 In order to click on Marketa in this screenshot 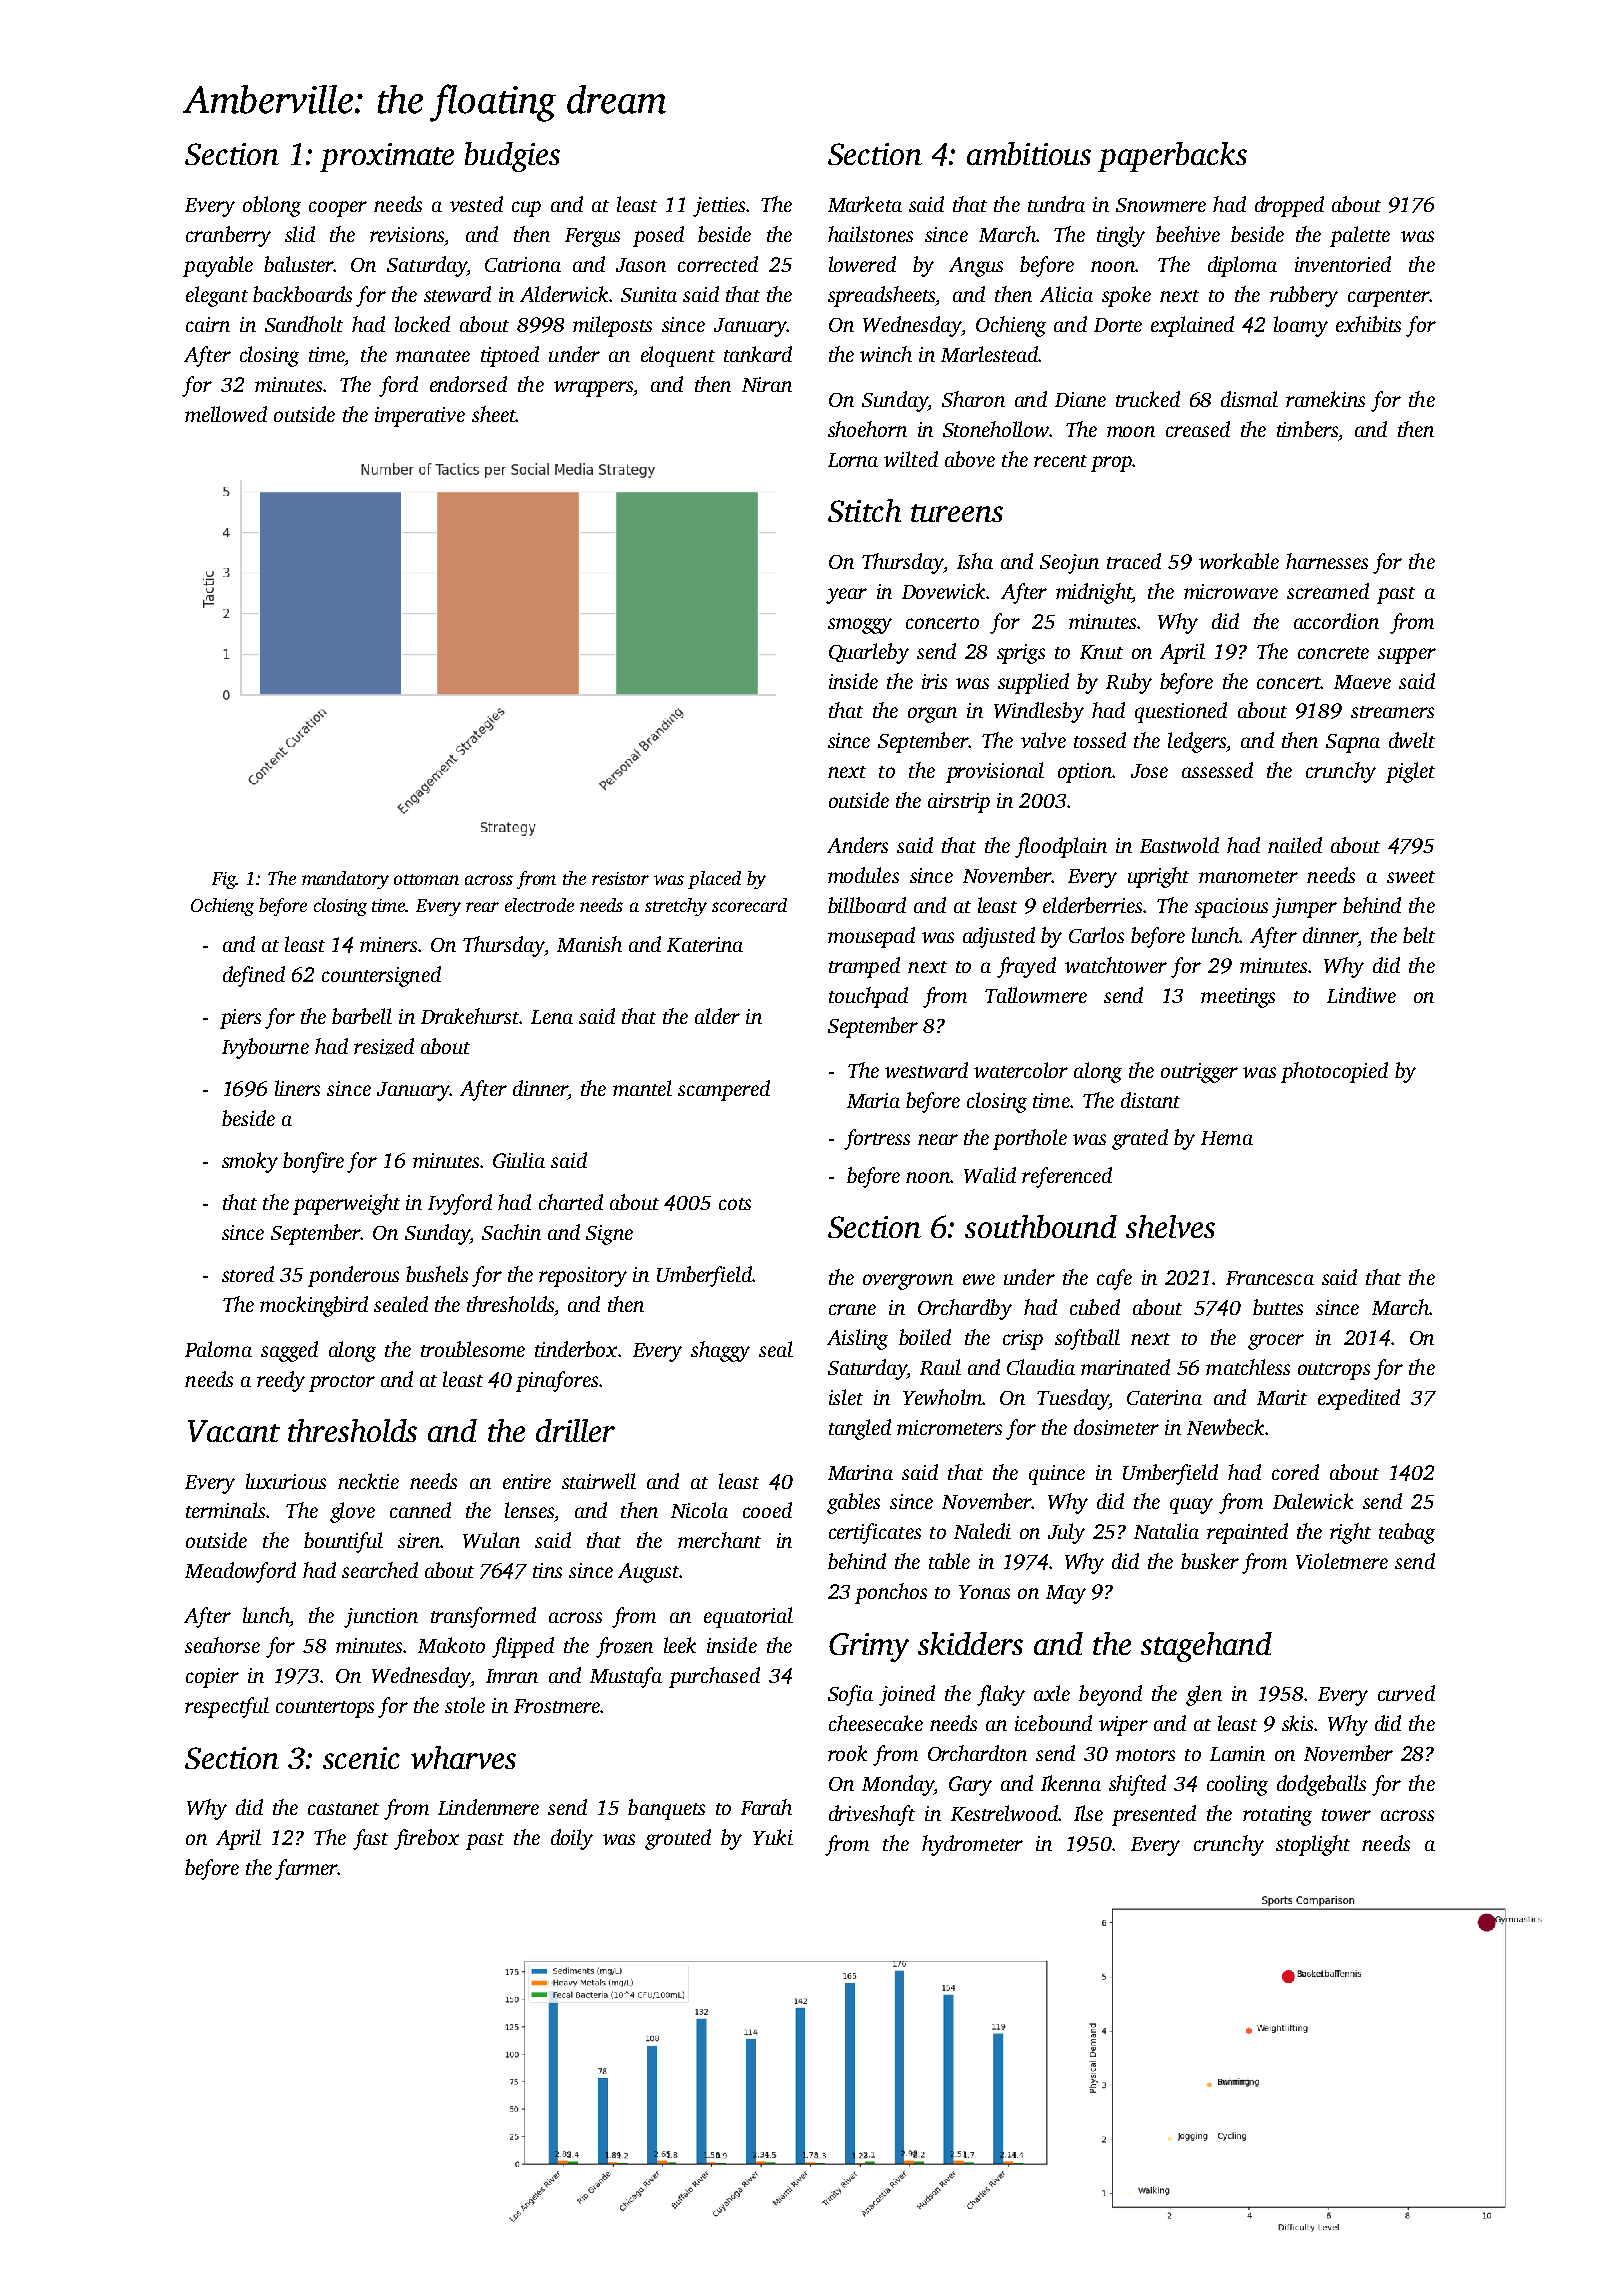, I will do `click(865, 204)`.
